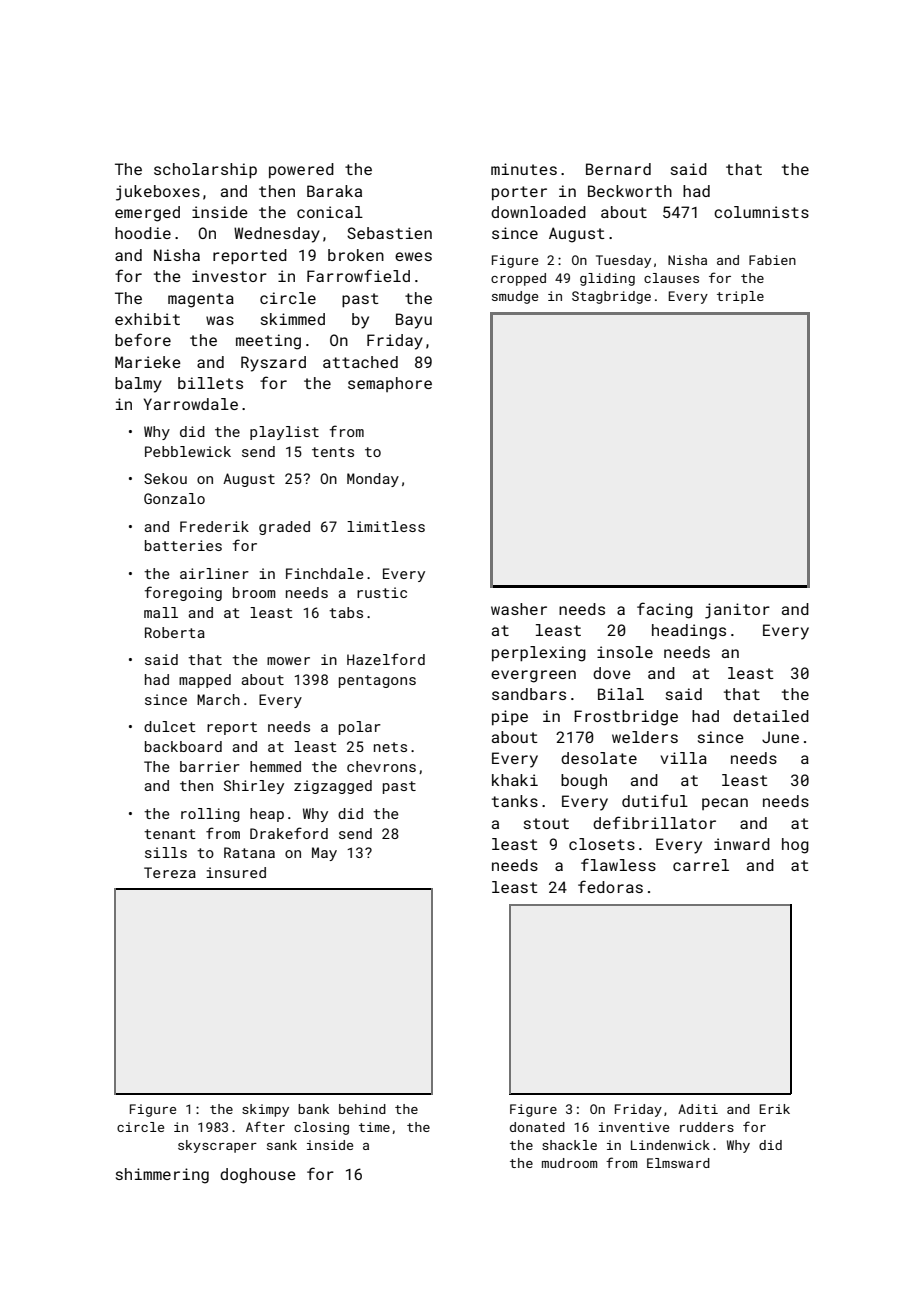 This image has width=924, height=1311. Describe the element at coordinates (390, 384) in the image. I see `semaphore` at that location.
